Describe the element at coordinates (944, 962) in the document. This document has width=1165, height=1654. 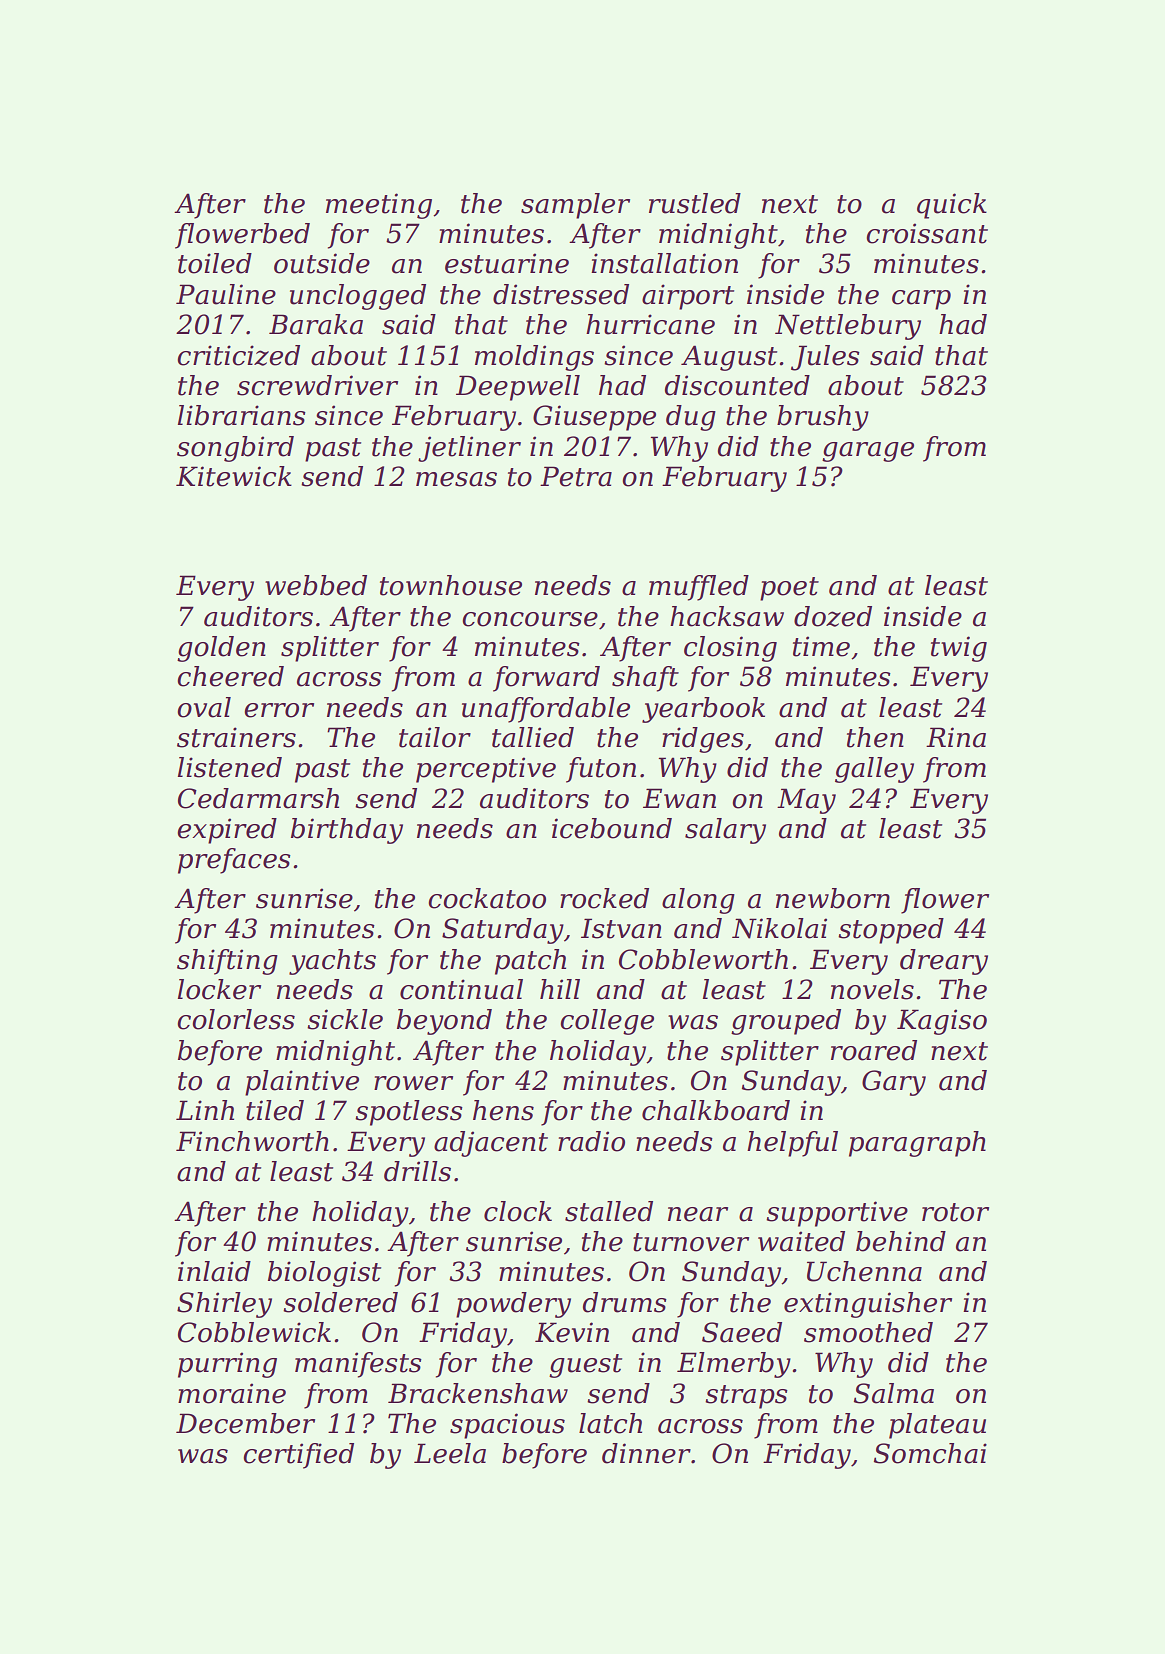
I see `dreary` at that location.
